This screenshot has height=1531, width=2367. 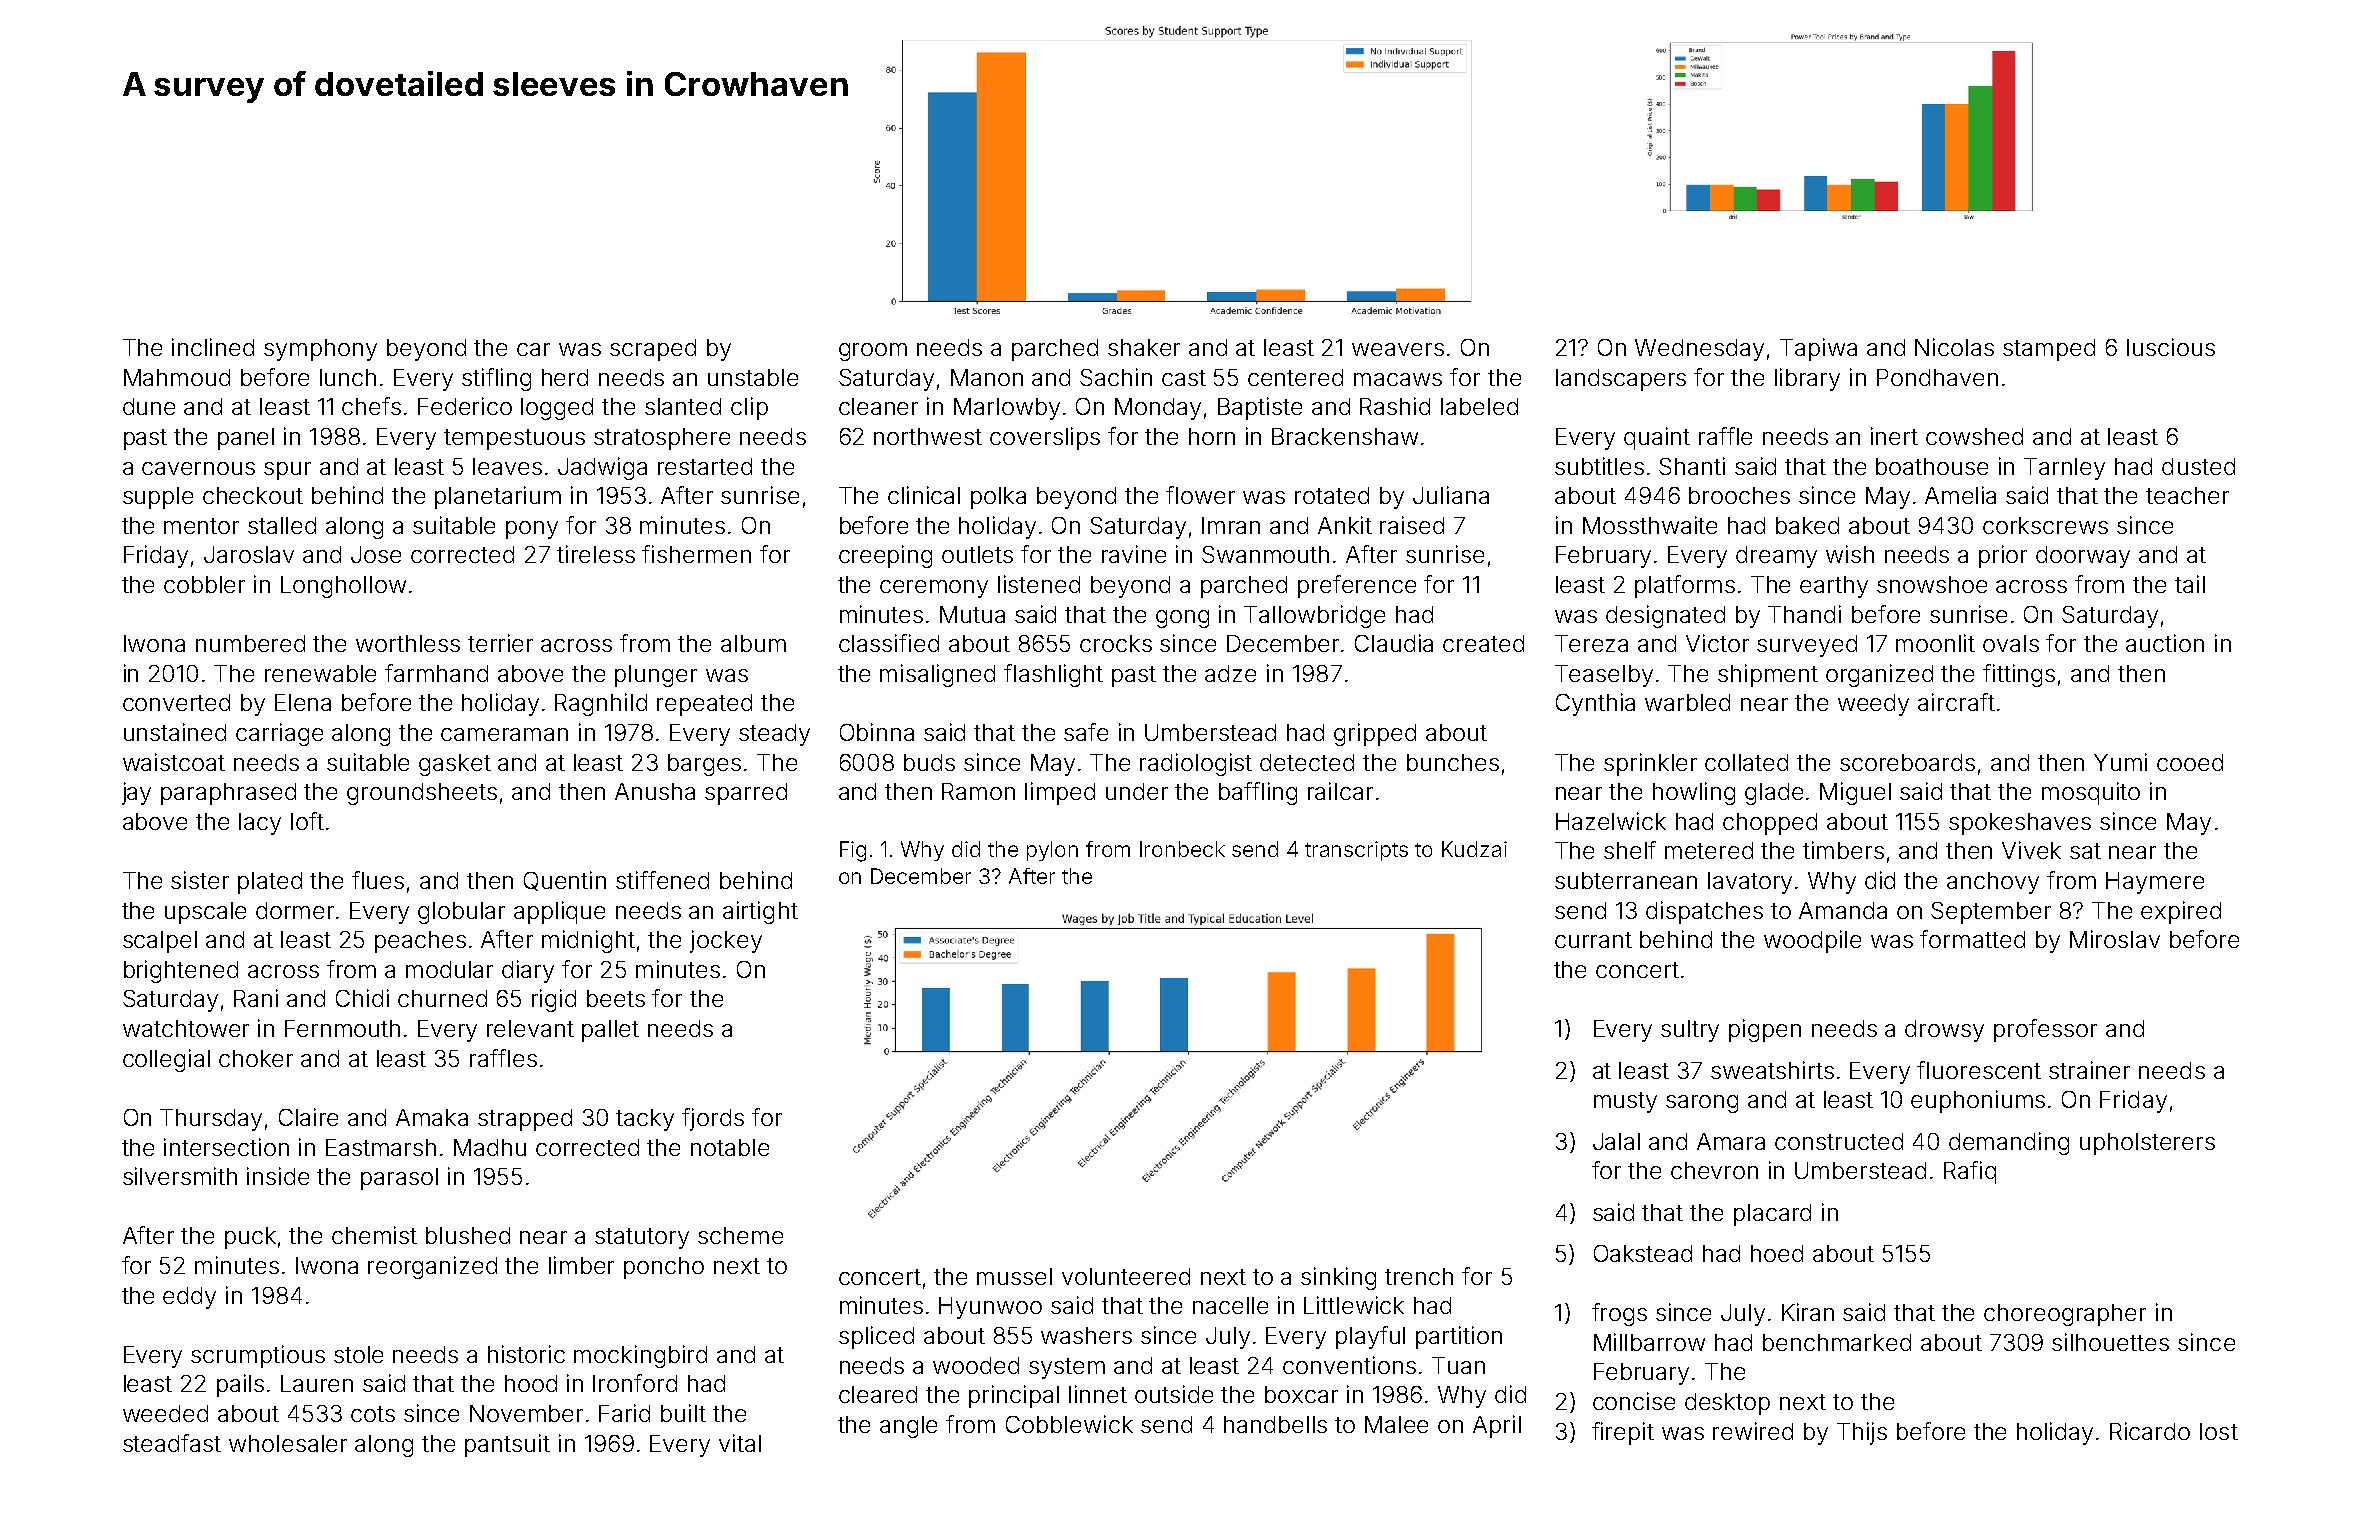 What do you see at coordinates (873, 352) in the screenshot?
I see `groom` at bounding box center [873, 352].
